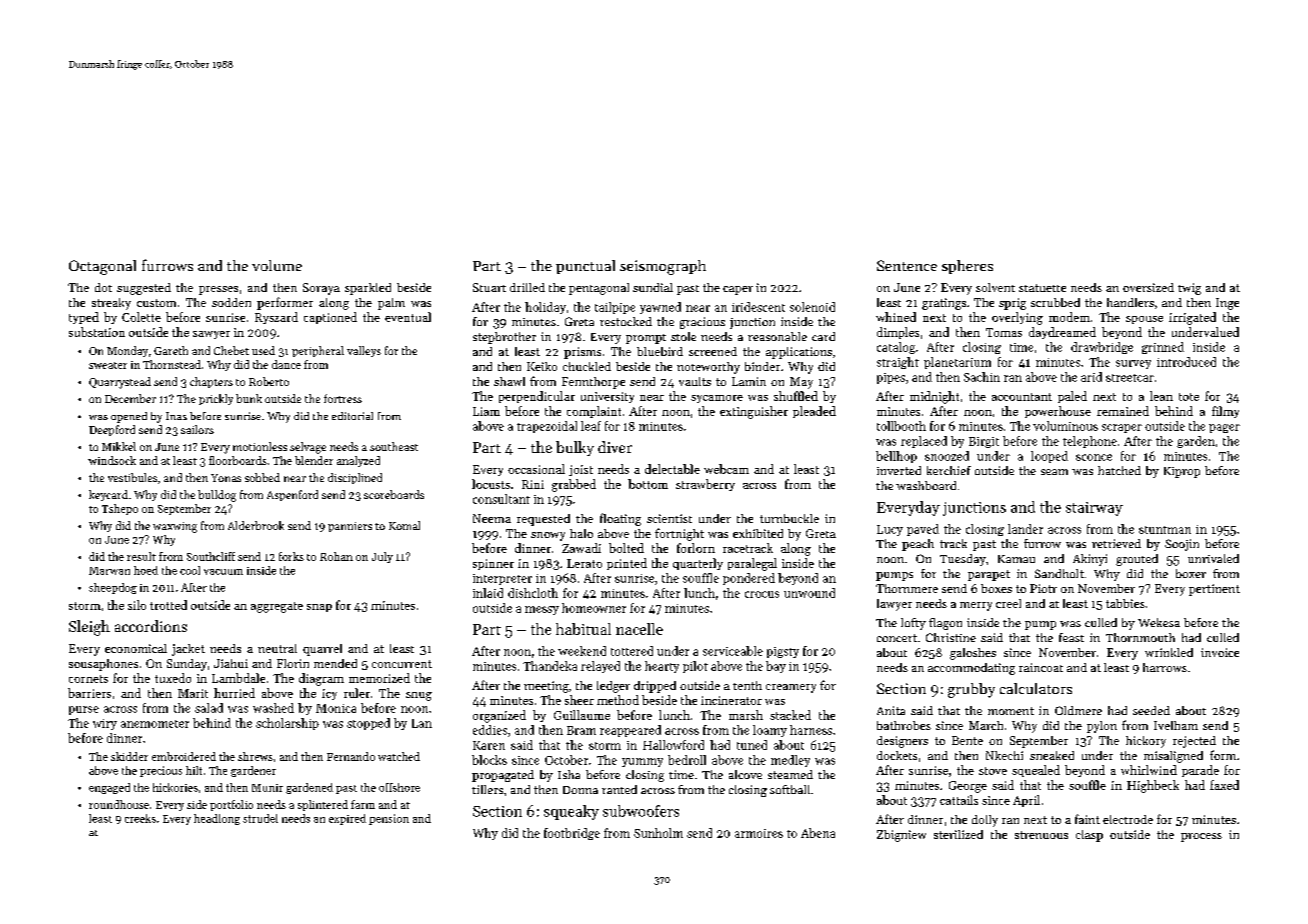 This screenshot has width=1308, height=924. What do you see at coordinates (129, 756) in the screenshot?
I see `skidder` at bounding box center [129, 756].
